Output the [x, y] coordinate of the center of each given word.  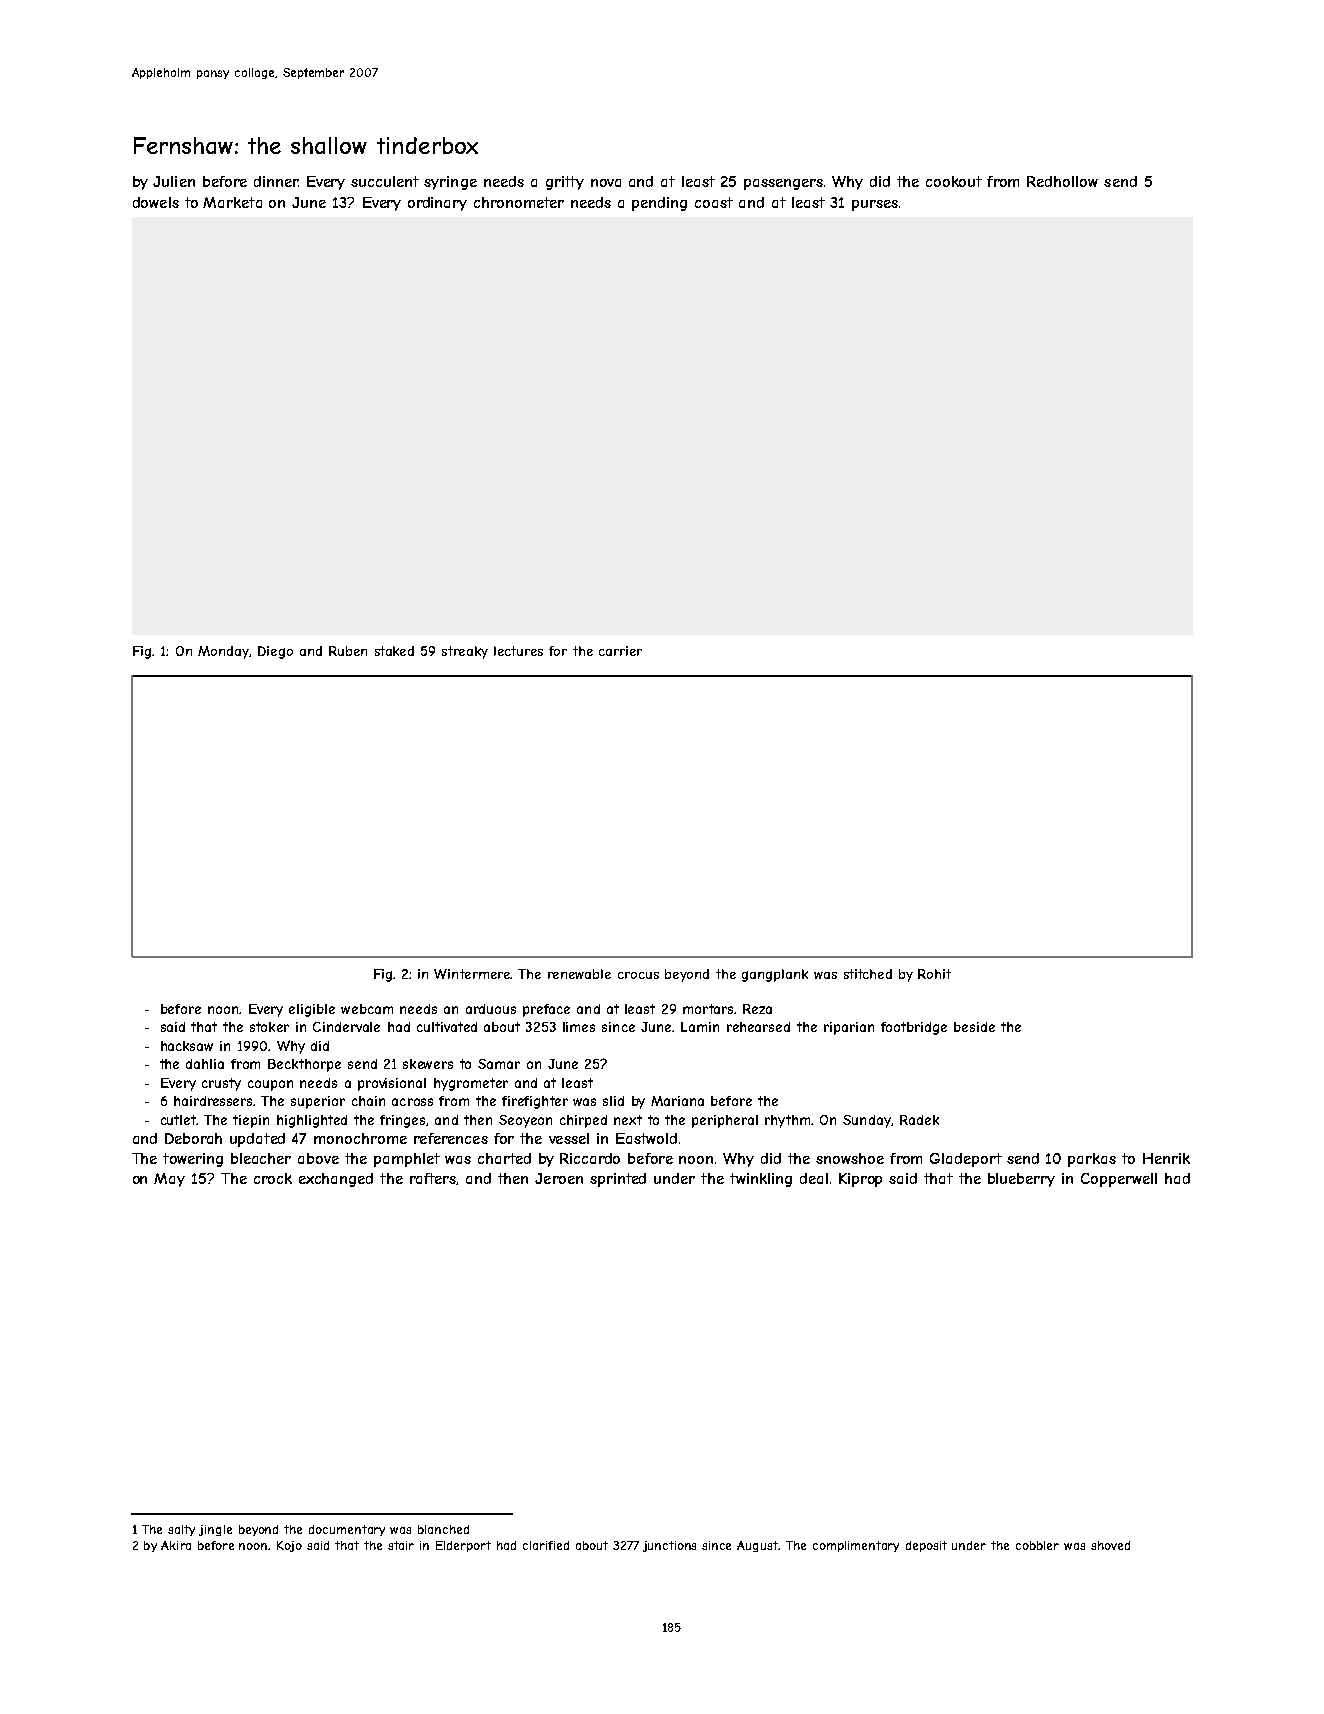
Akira [176, 1545]
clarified [546, 1545]
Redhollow [1062, 181]
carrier [620, 651]
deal [814, 1178]
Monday [223, 652]
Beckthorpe [304, 1065]
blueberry [1021, 1180]
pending [659, 204]
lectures [518, 651]
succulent [385, 181]
